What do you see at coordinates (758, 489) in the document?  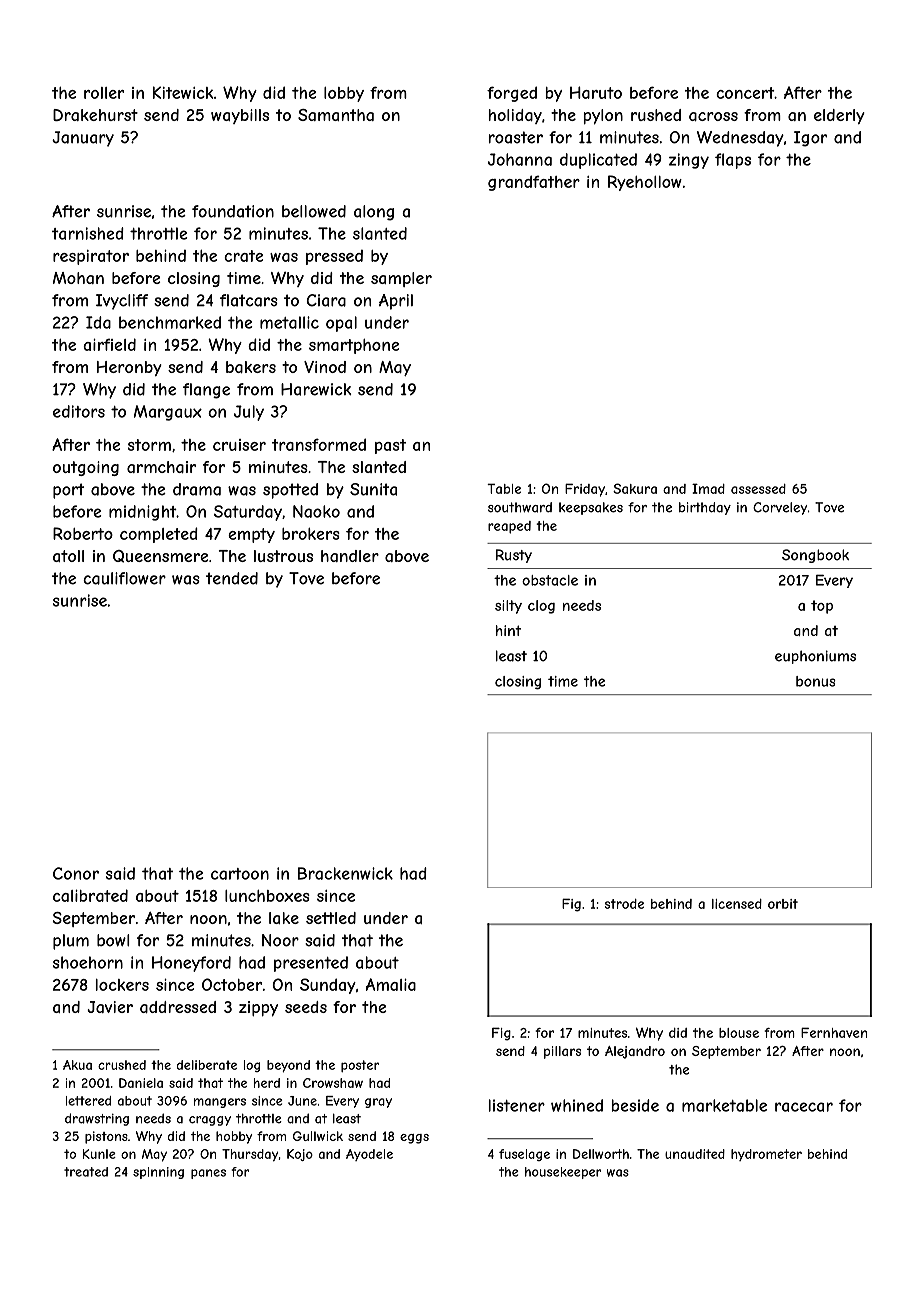 I see `assessed` at bounding box center [758, 489].
